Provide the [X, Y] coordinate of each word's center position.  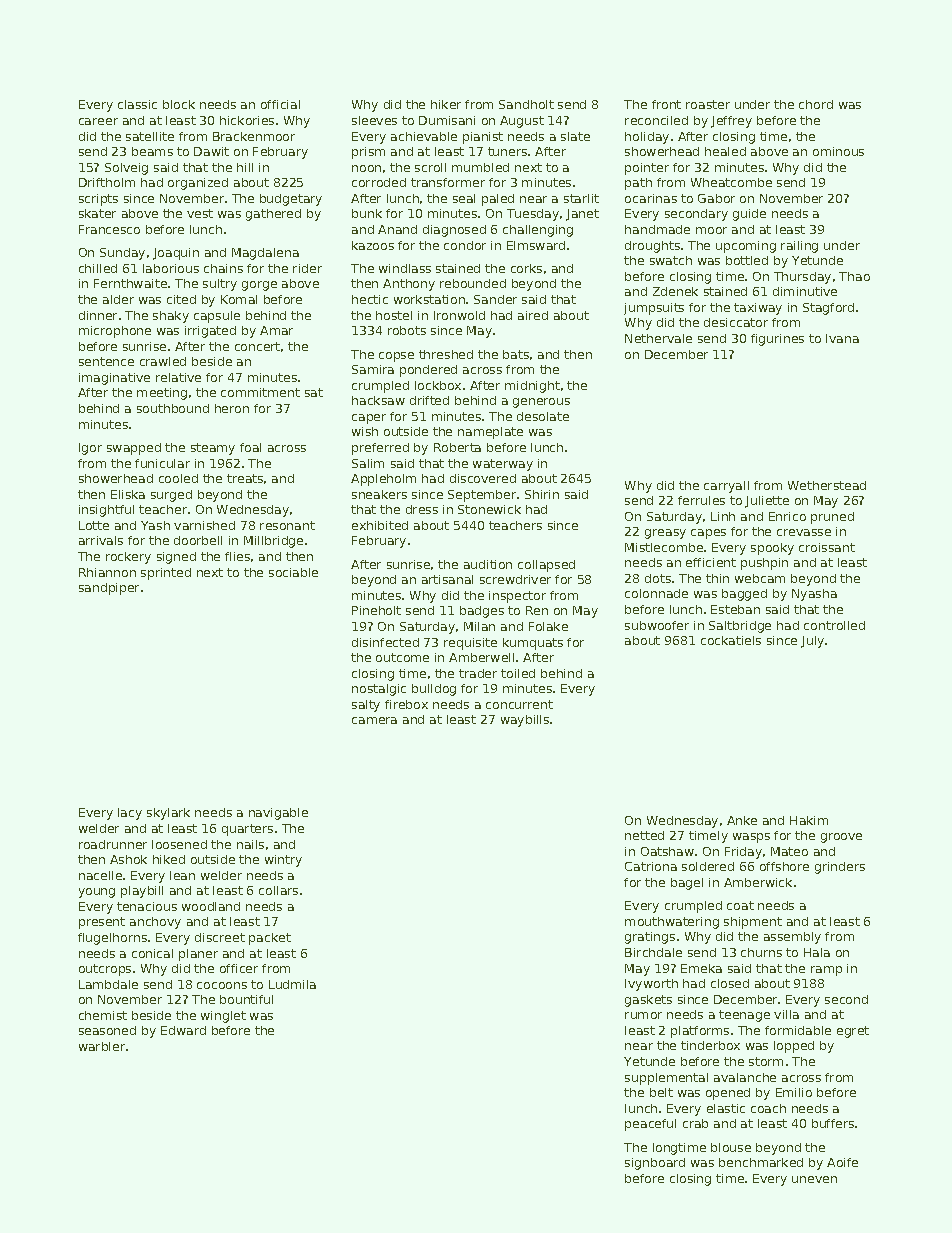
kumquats [533, 644]
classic [137, 104]
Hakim [809, 820]
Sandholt [526, 104]
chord [816, 104]
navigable [278, 814]
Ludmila [292, 984]
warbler [102, 1046]
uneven [814, 1179]
